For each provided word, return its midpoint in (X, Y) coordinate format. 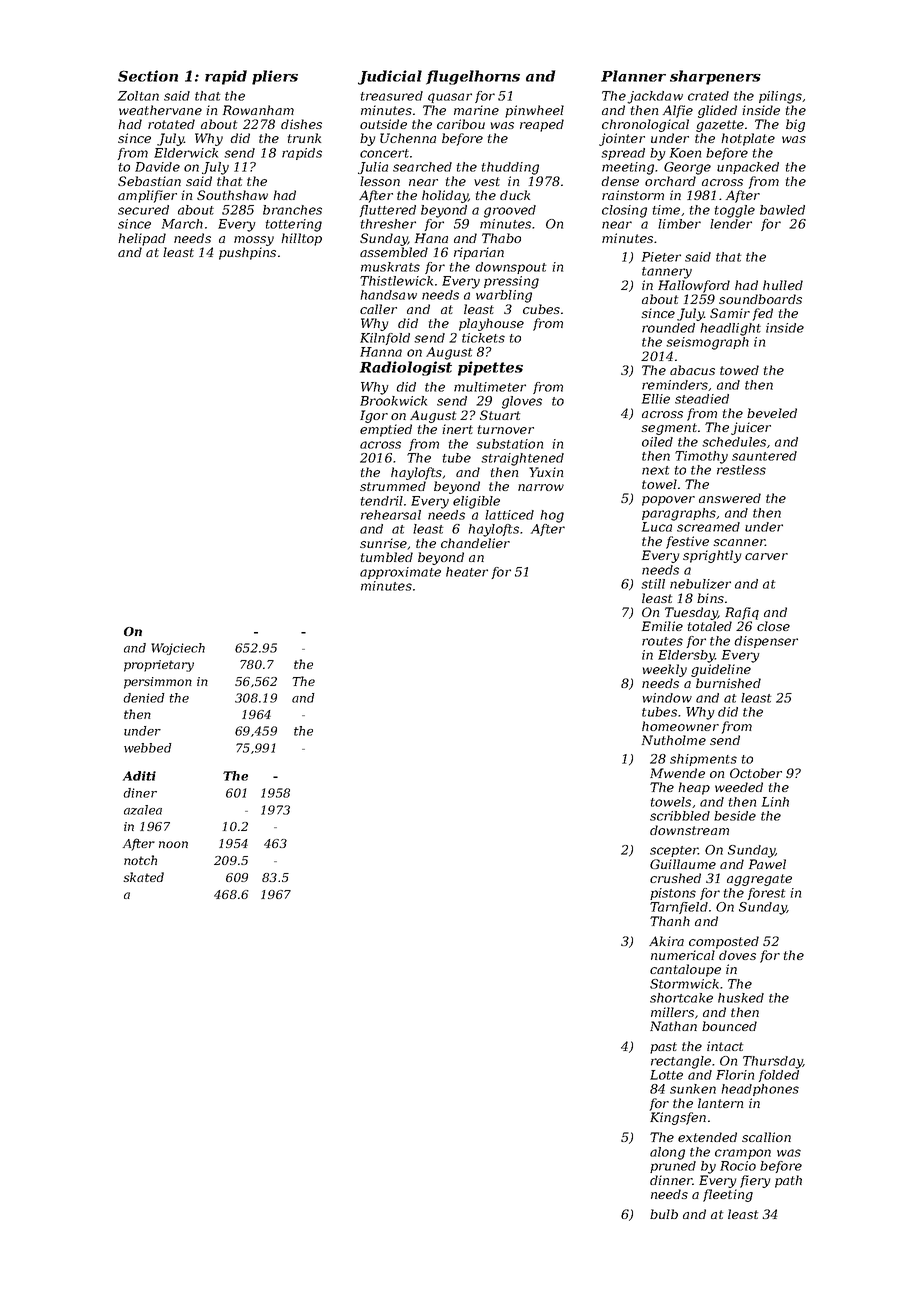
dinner (671, 1180)
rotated (171, 124)
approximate (400, 573)
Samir (730, 313)
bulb (664, 1214)
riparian (479, 253)
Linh (775, 802)
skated (143, 877)
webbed (147, 748)
